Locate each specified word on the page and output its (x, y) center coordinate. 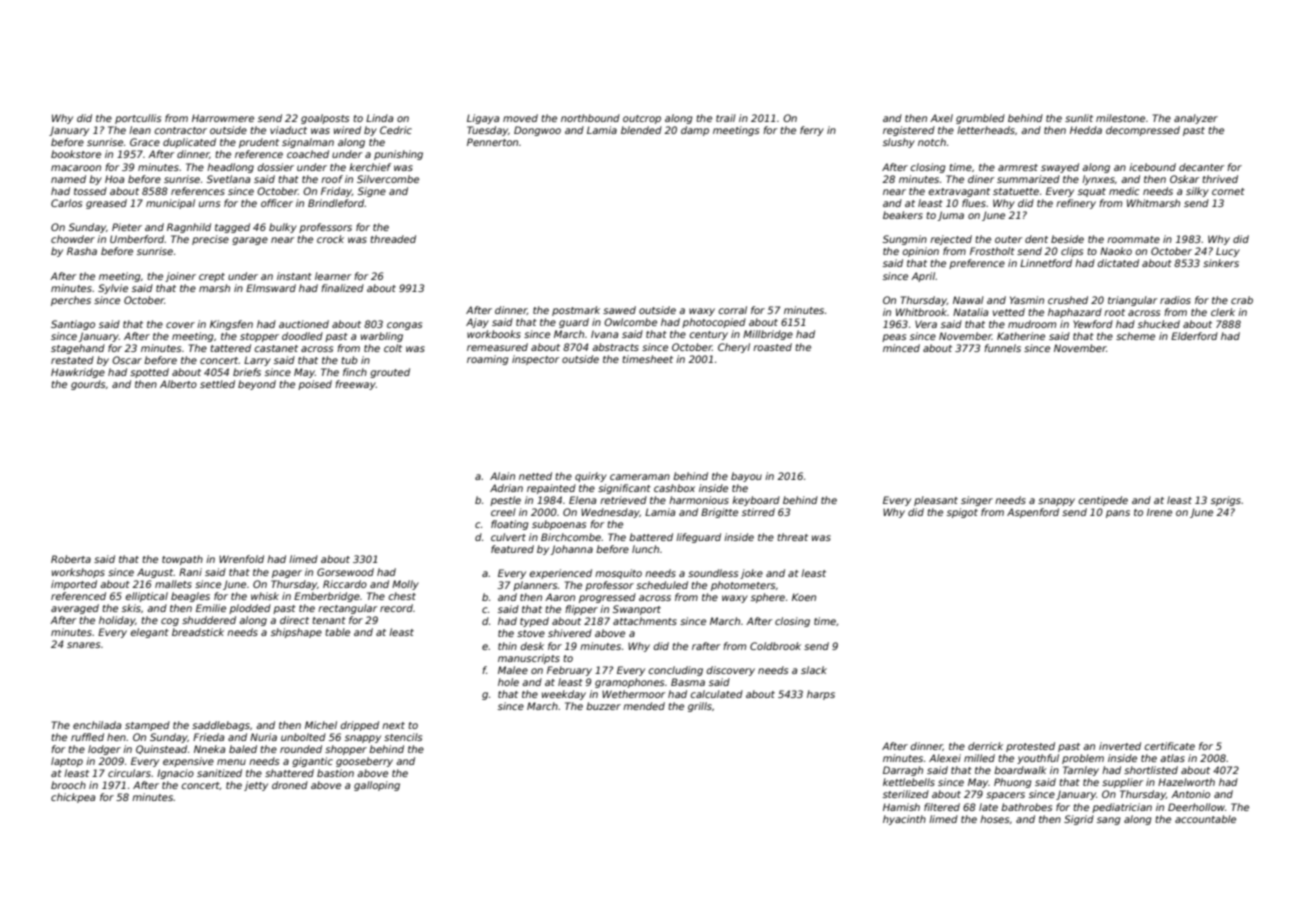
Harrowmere (223, 118)
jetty (256, 786)
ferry (812, 131)
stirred (758, 512)
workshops (78, 573)
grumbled (980, 119)
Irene (1159, 512)
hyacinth (904, 820)
